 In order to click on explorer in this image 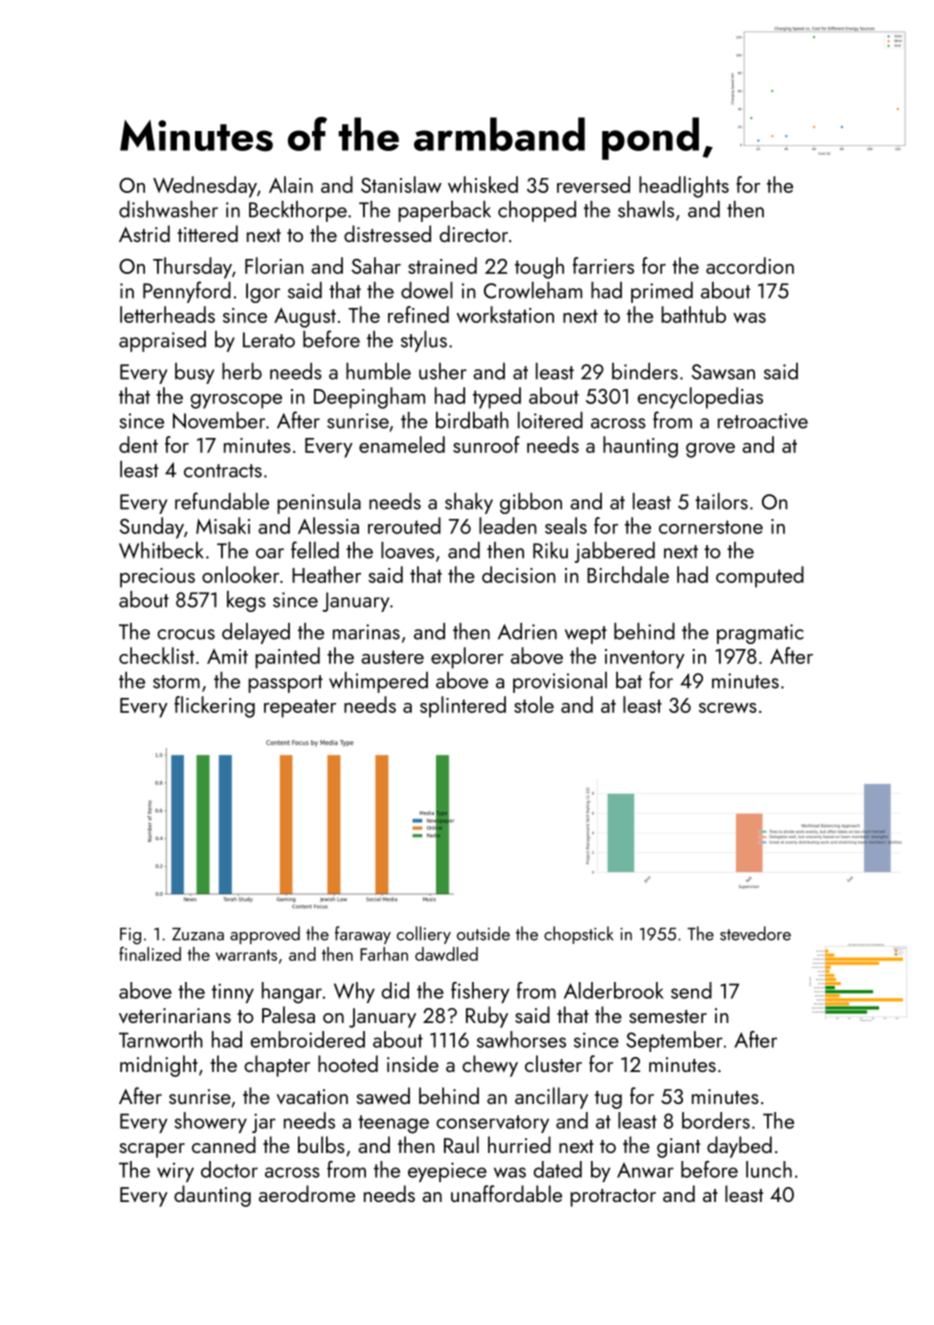, I will do `click(467, 658)`.
